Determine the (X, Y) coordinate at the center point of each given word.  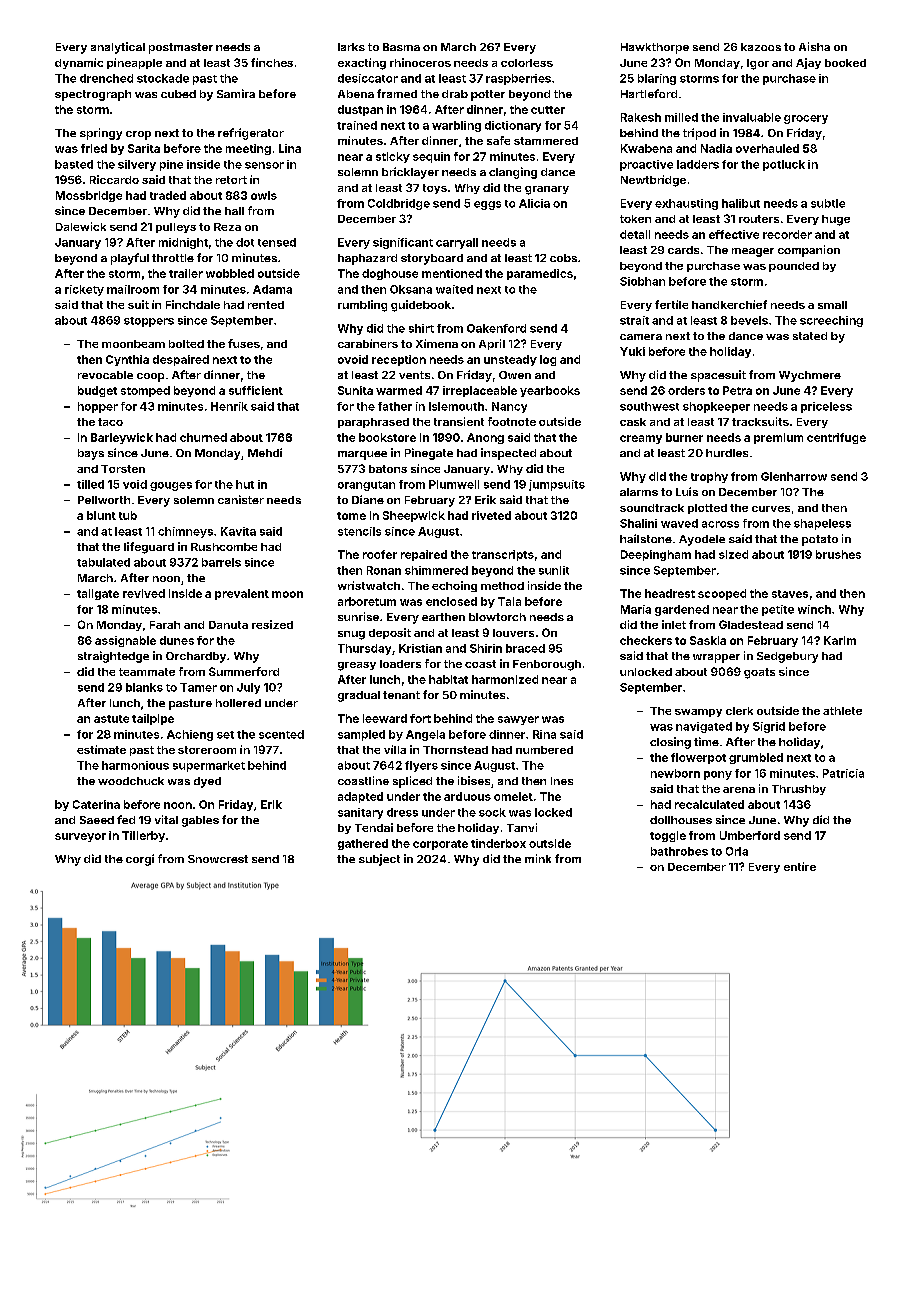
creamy (641, 439)
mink (538, 858)
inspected (508, 454)
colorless (527, 63)
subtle (828, 203)
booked (845, 63)
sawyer (518, 720)
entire (800, 866)
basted (74, 164)
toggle (668, 836)
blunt (101, 515)
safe (498, 140)
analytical (118, 48)
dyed (207, 782)
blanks (144, 687)
